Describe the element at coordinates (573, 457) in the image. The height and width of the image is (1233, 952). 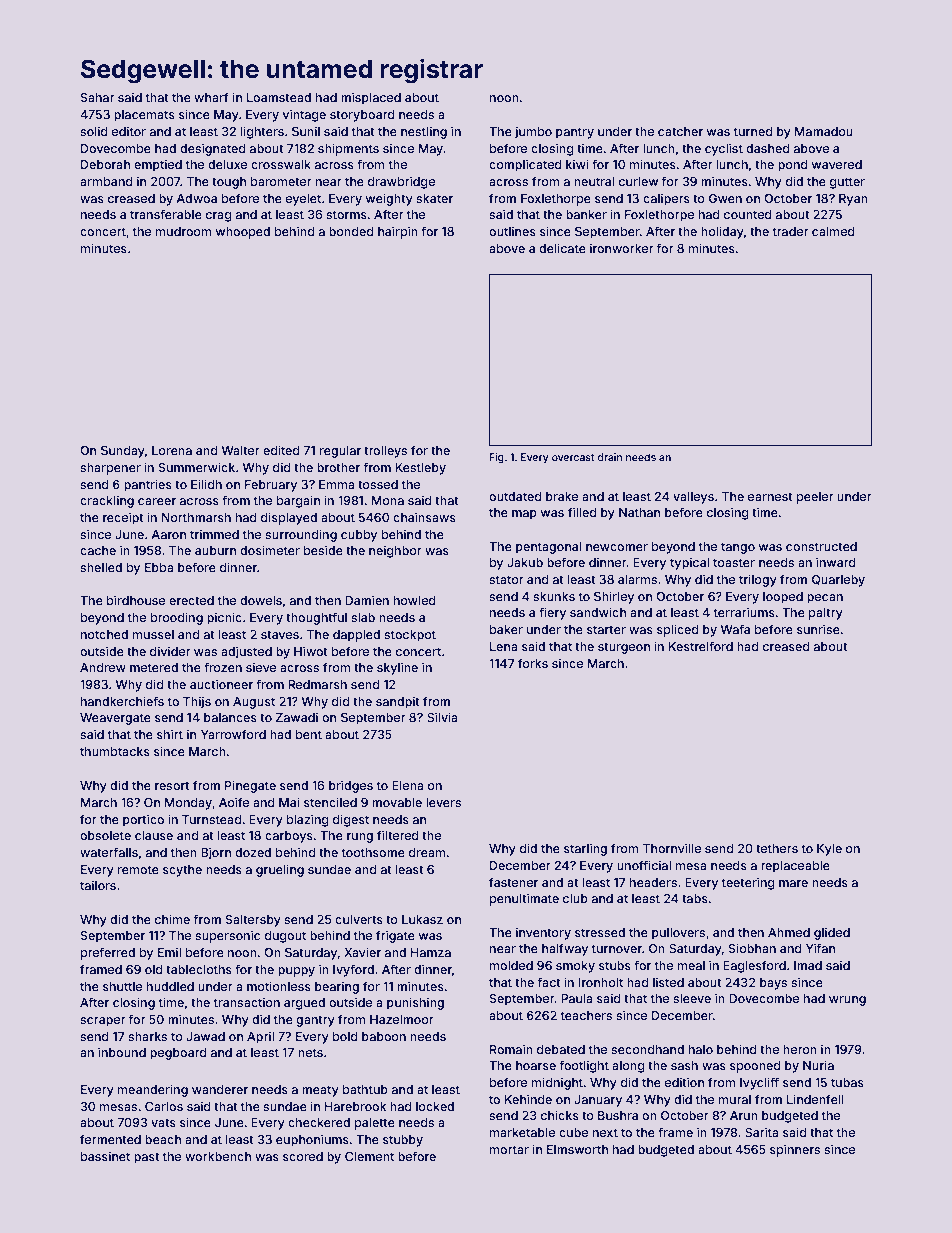
I see `overcast` at that location.
